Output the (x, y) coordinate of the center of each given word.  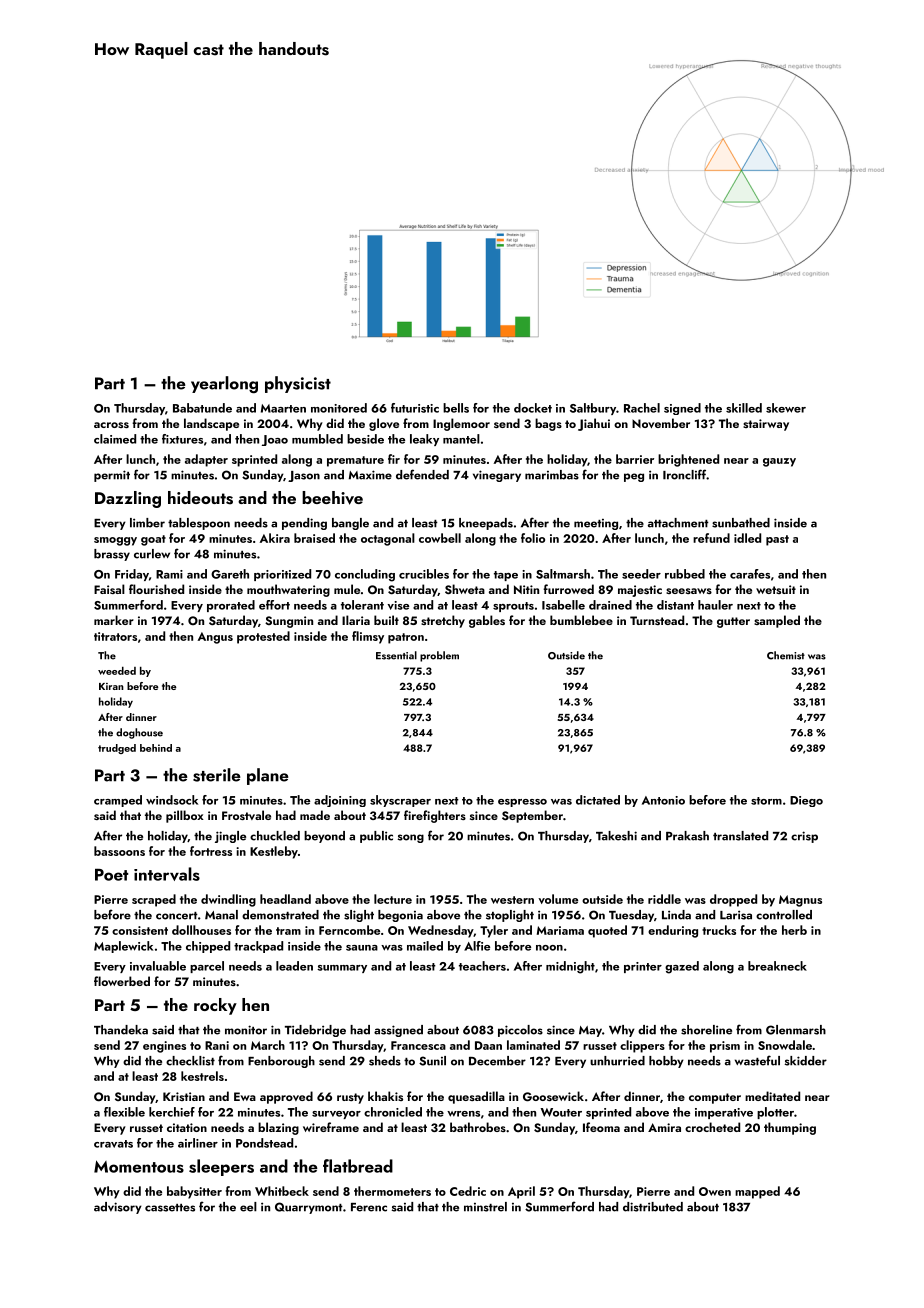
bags (548, 424)
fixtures (182, 439)
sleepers (221, 1167)
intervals (167, 874)
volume (558, 899)
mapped (757, 1192)
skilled (744, 408)
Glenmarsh (796, 1030)
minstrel (485, 1207)
